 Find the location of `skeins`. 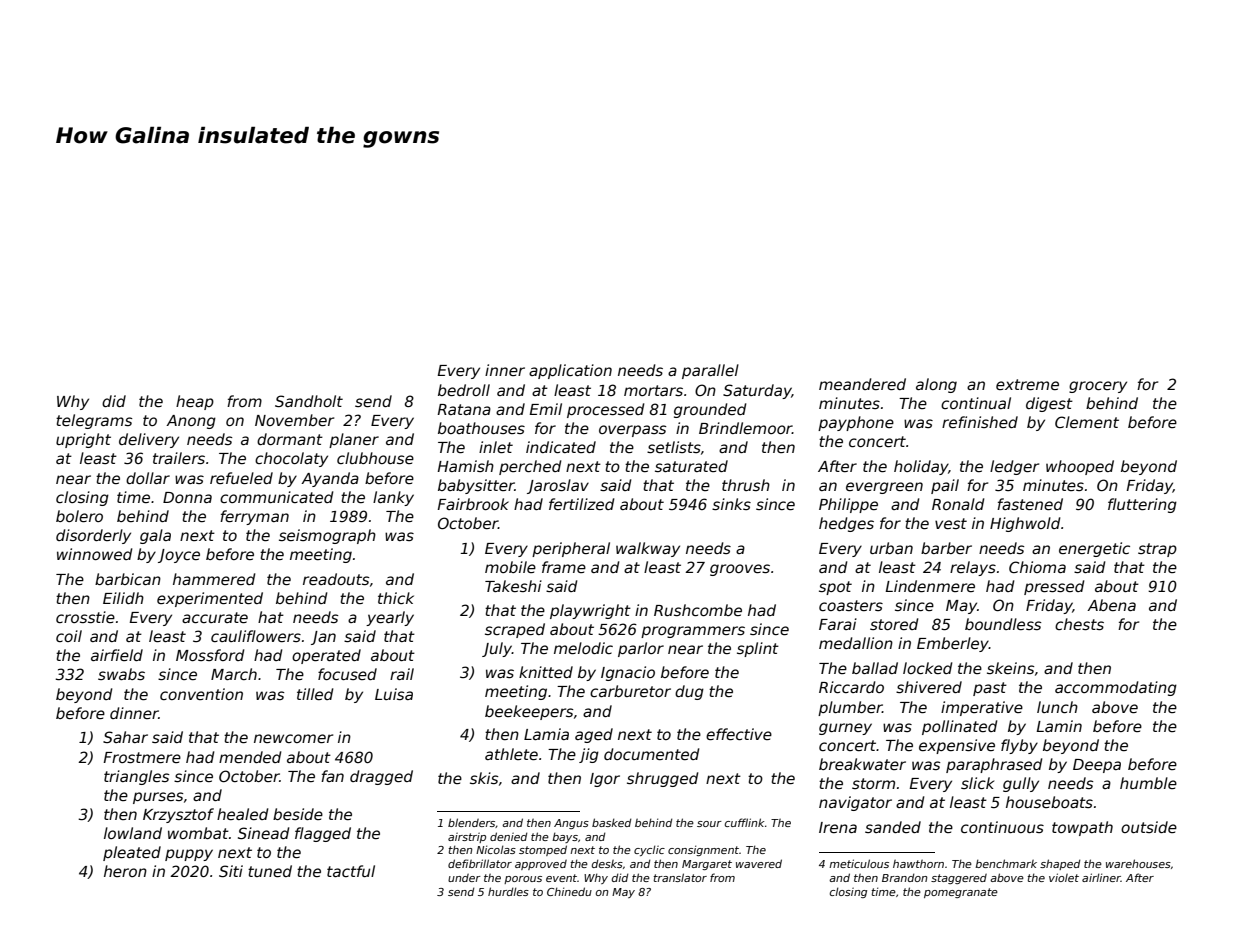

skeins is located at coordinates (1010, 668).
